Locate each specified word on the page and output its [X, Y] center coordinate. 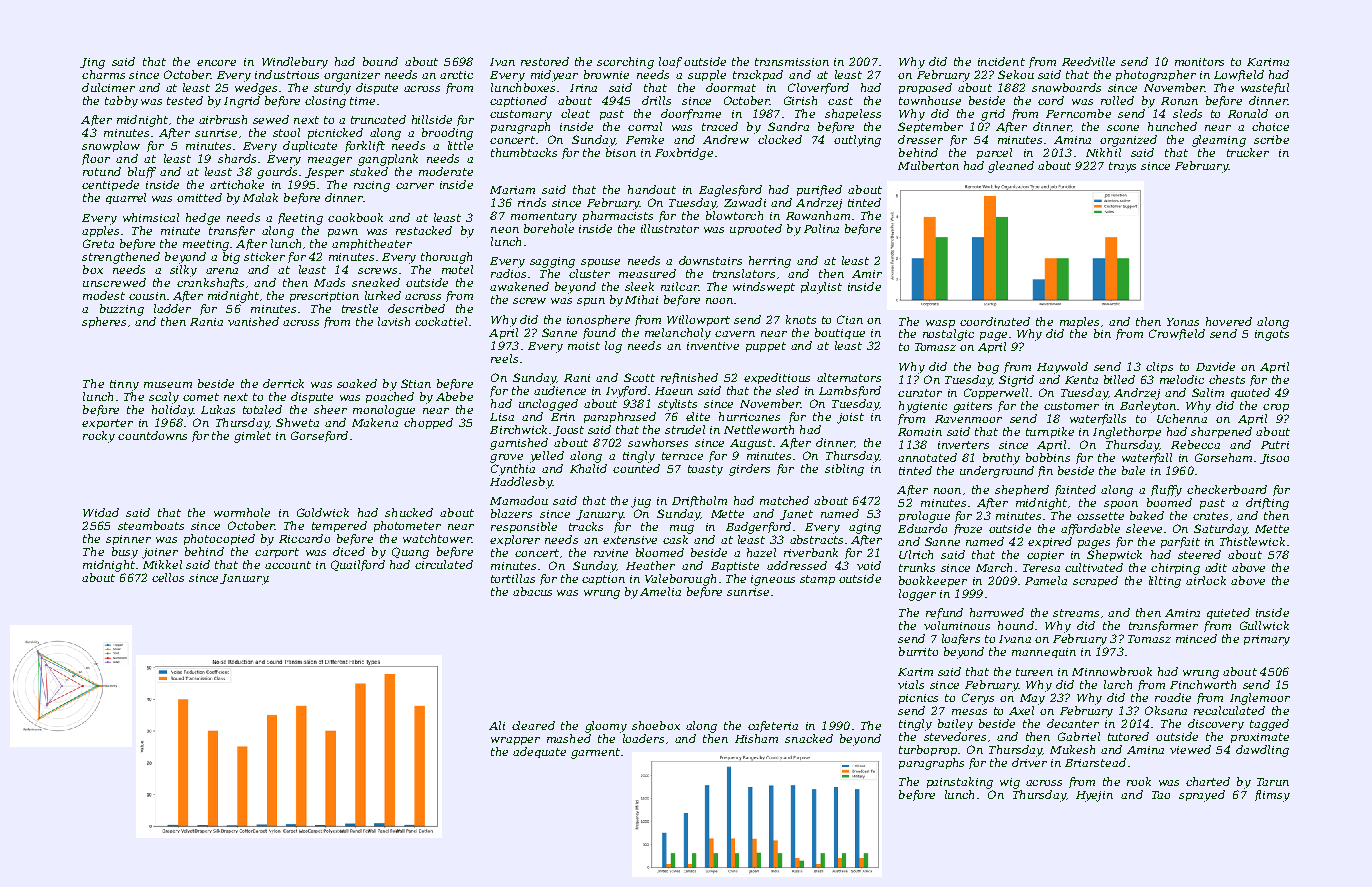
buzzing [122, 310]
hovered [1229, 321]
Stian [416, 383]
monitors [1199, 62]
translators [744, 273]
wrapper [515, 741]
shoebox [656, 725]
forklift [365, 146]
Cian [850, 319]
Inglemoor [1260, 699]
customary [521, 115]
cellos [168, 577]
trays [1122, 167]
